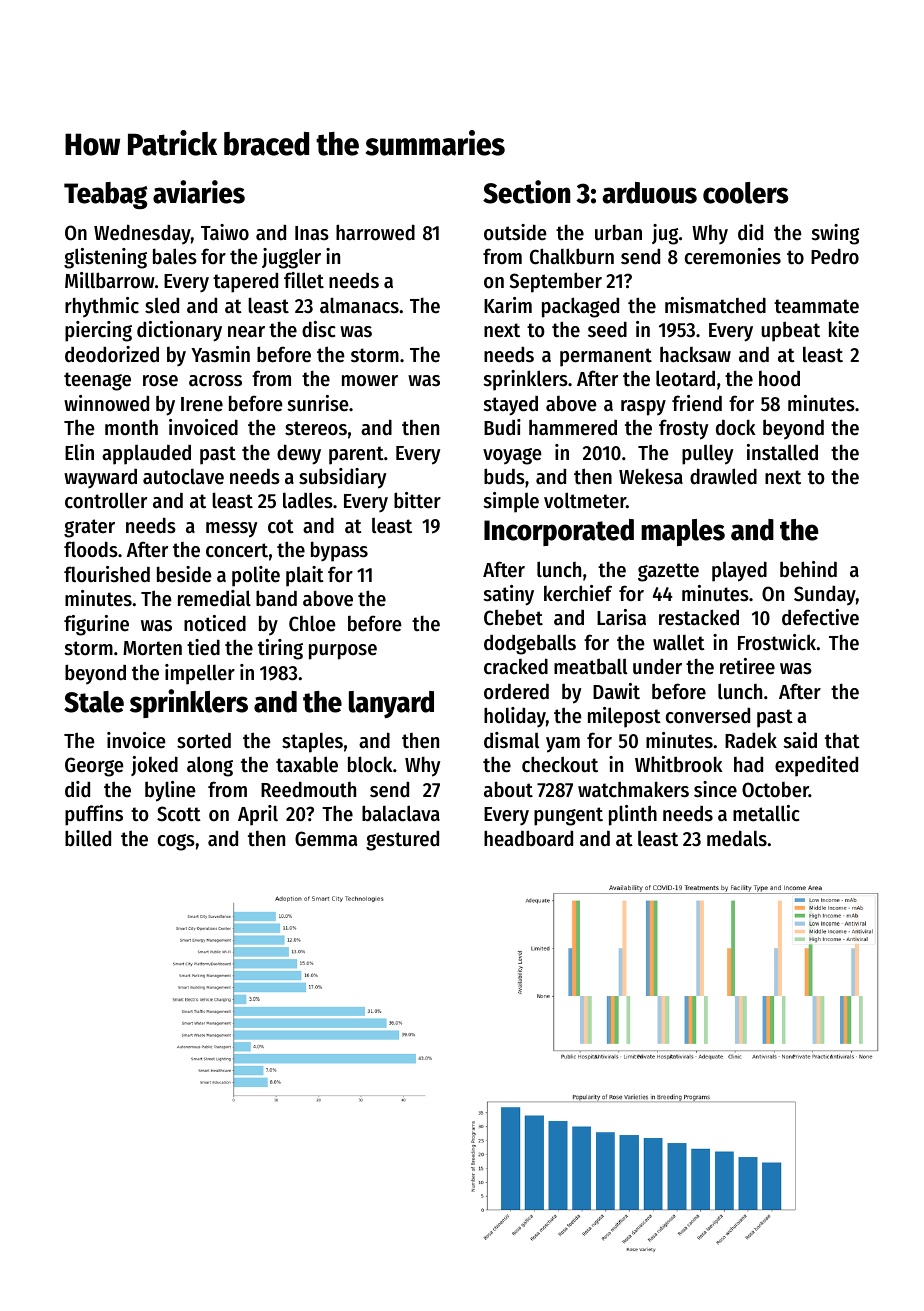  I want to click on dewy, so click(299, 454).
